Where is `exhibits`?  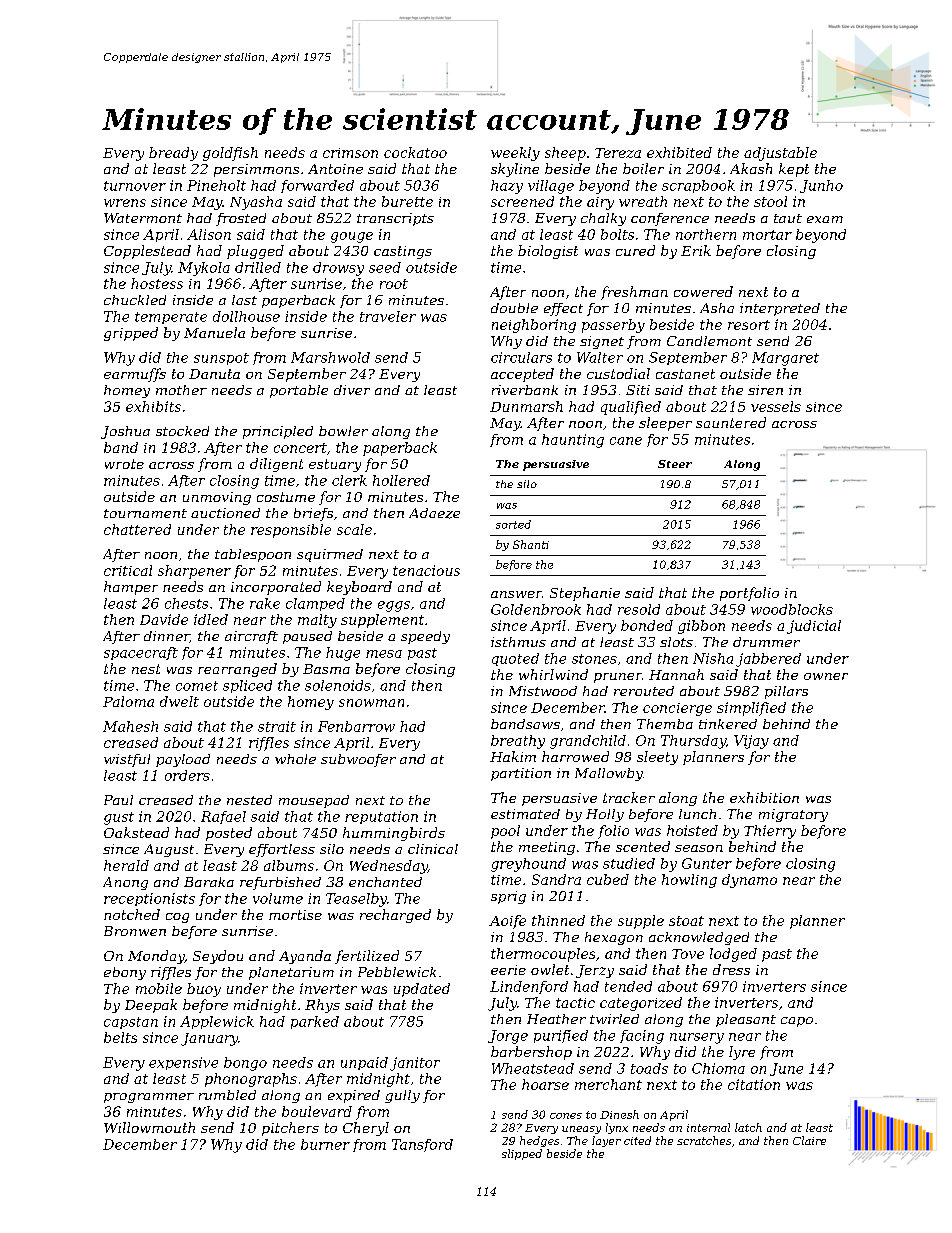
exhibits is located at coordinates (153, 406).
